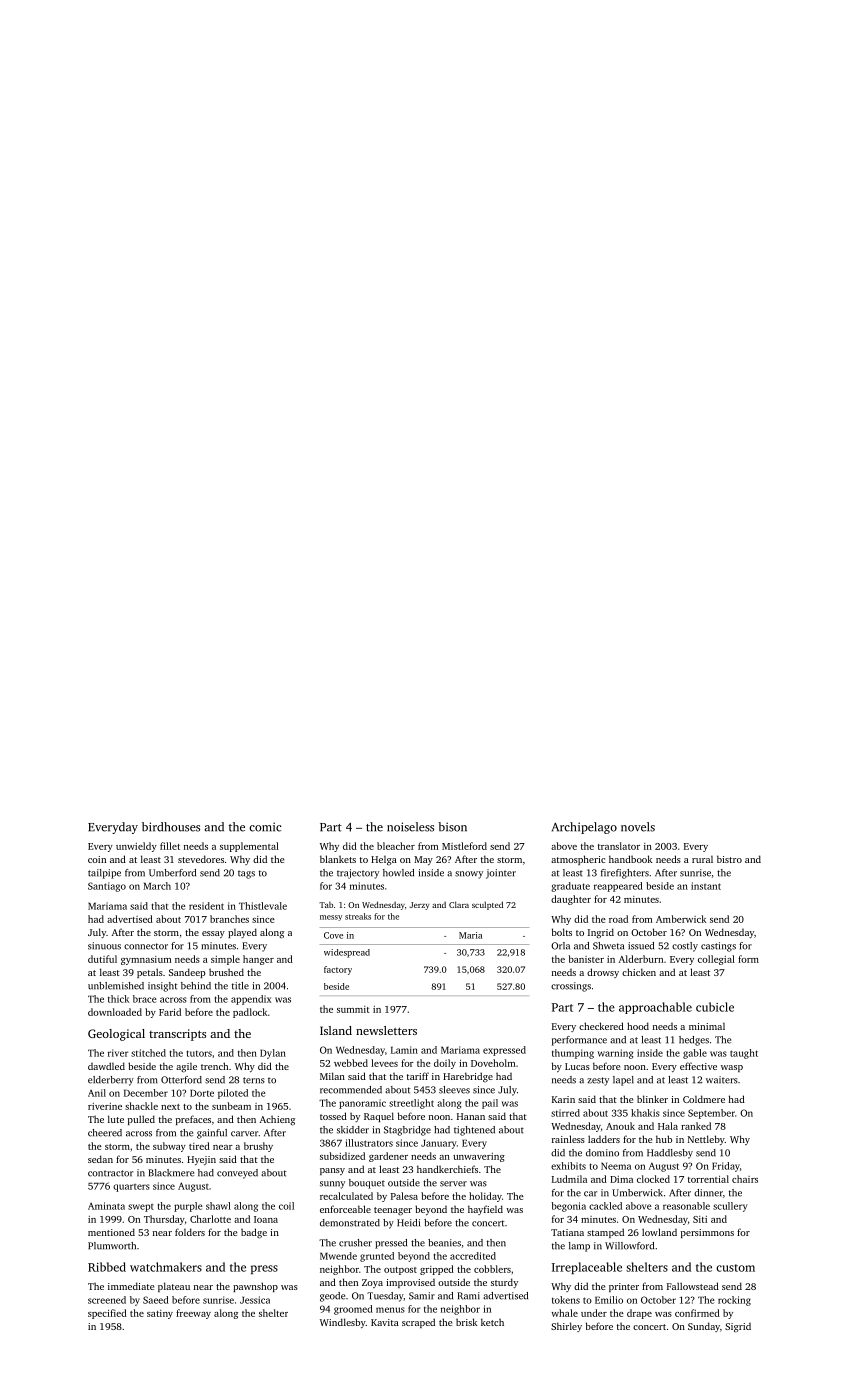 Image resolution: width=849 pixels, height=1400 pixels. I want to click on specified, so click(107, 1314).
